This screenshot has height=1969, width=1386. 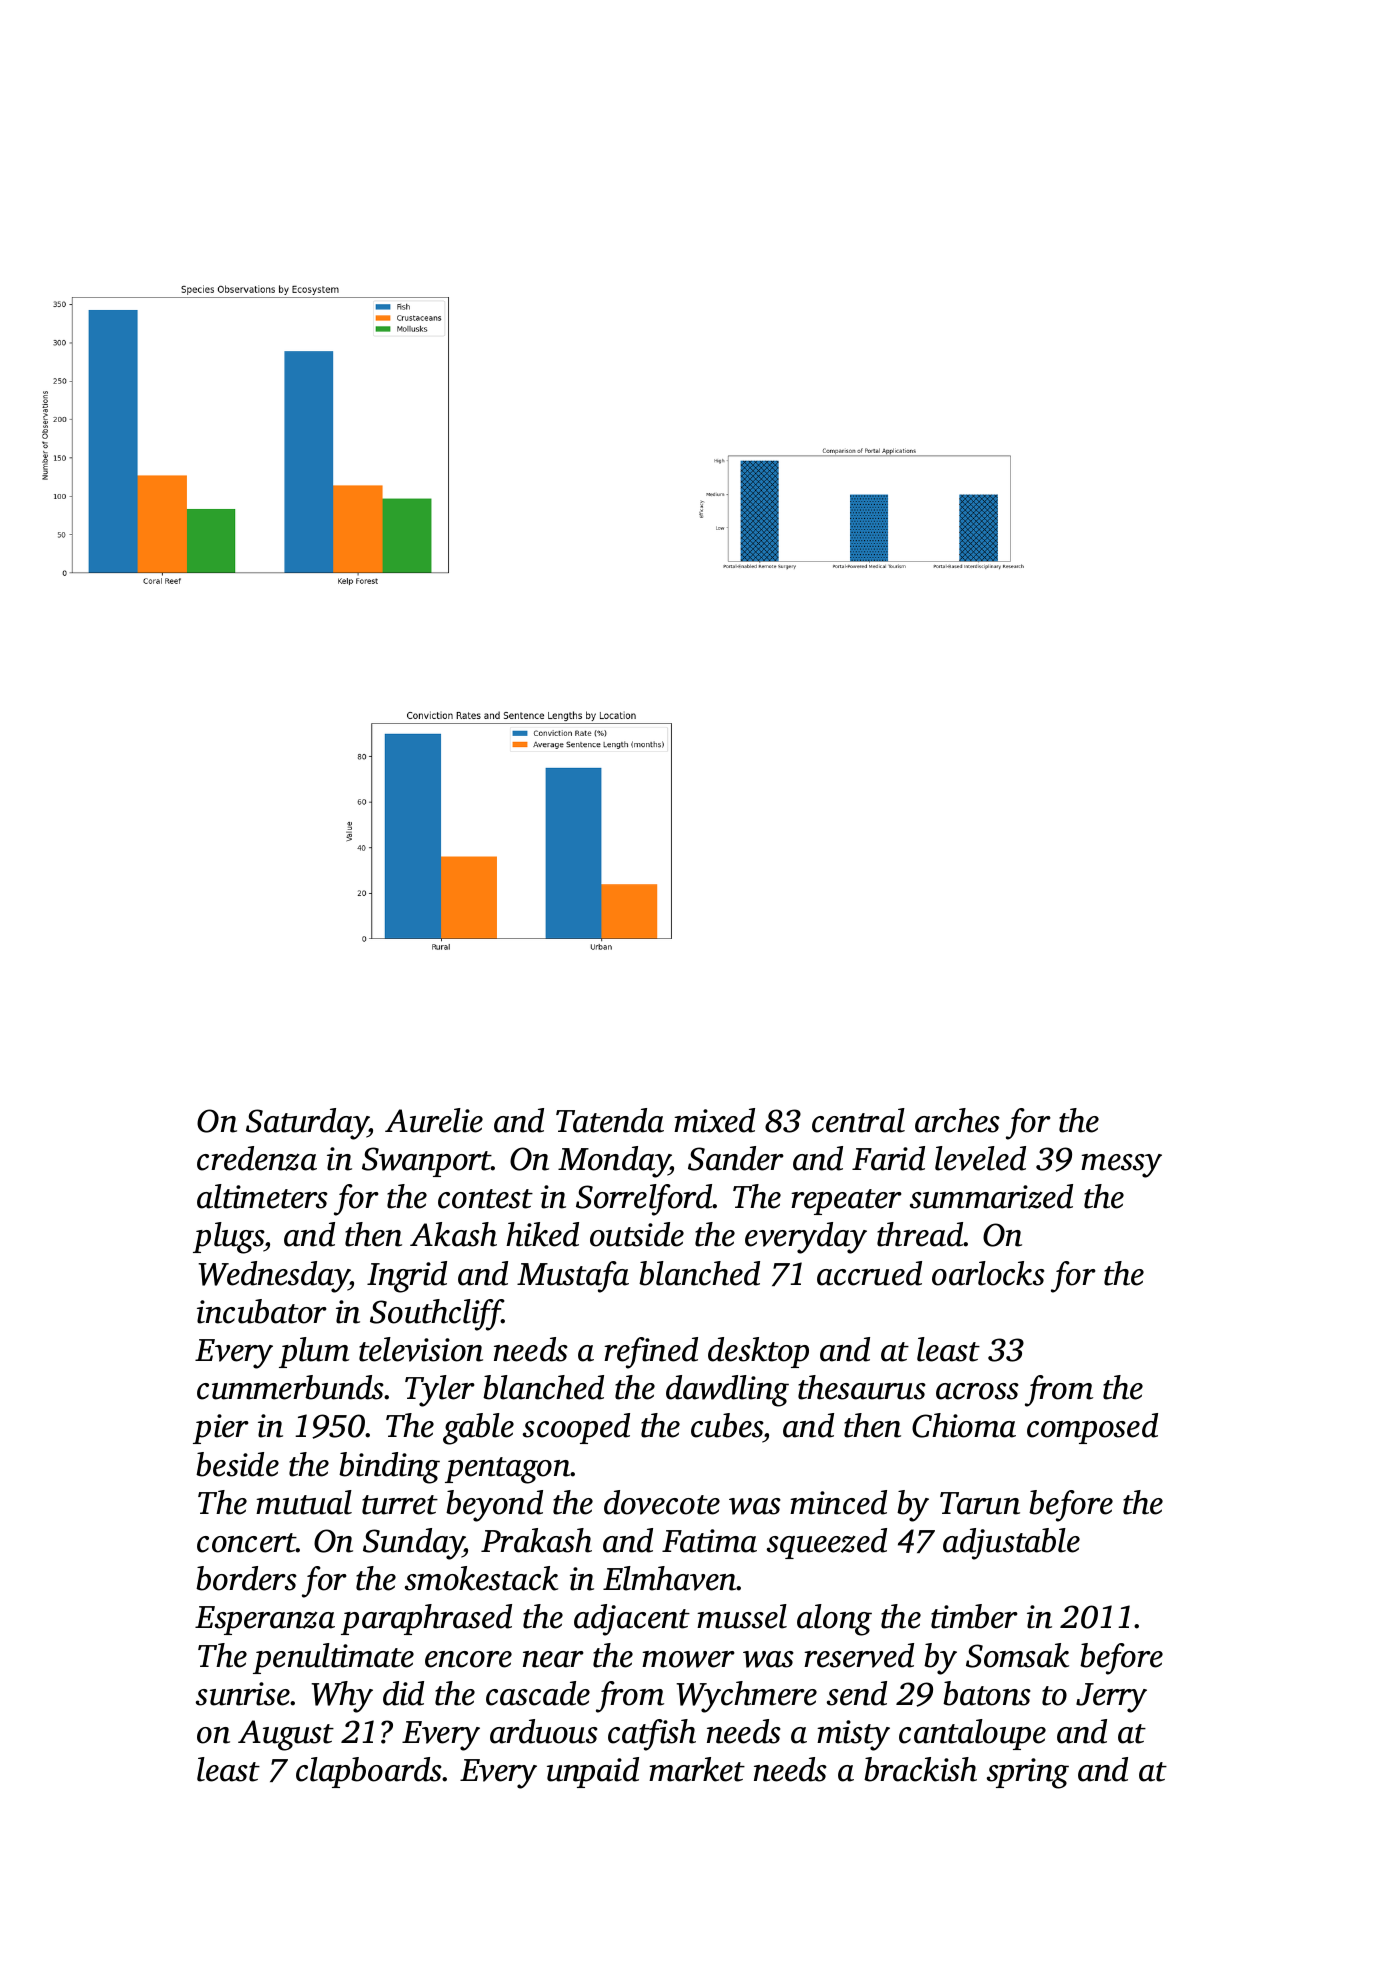 What do you see at coordinates (593, 1772) in the screenshot?
I see `unpaid` at bounding box center [593, 1772].
